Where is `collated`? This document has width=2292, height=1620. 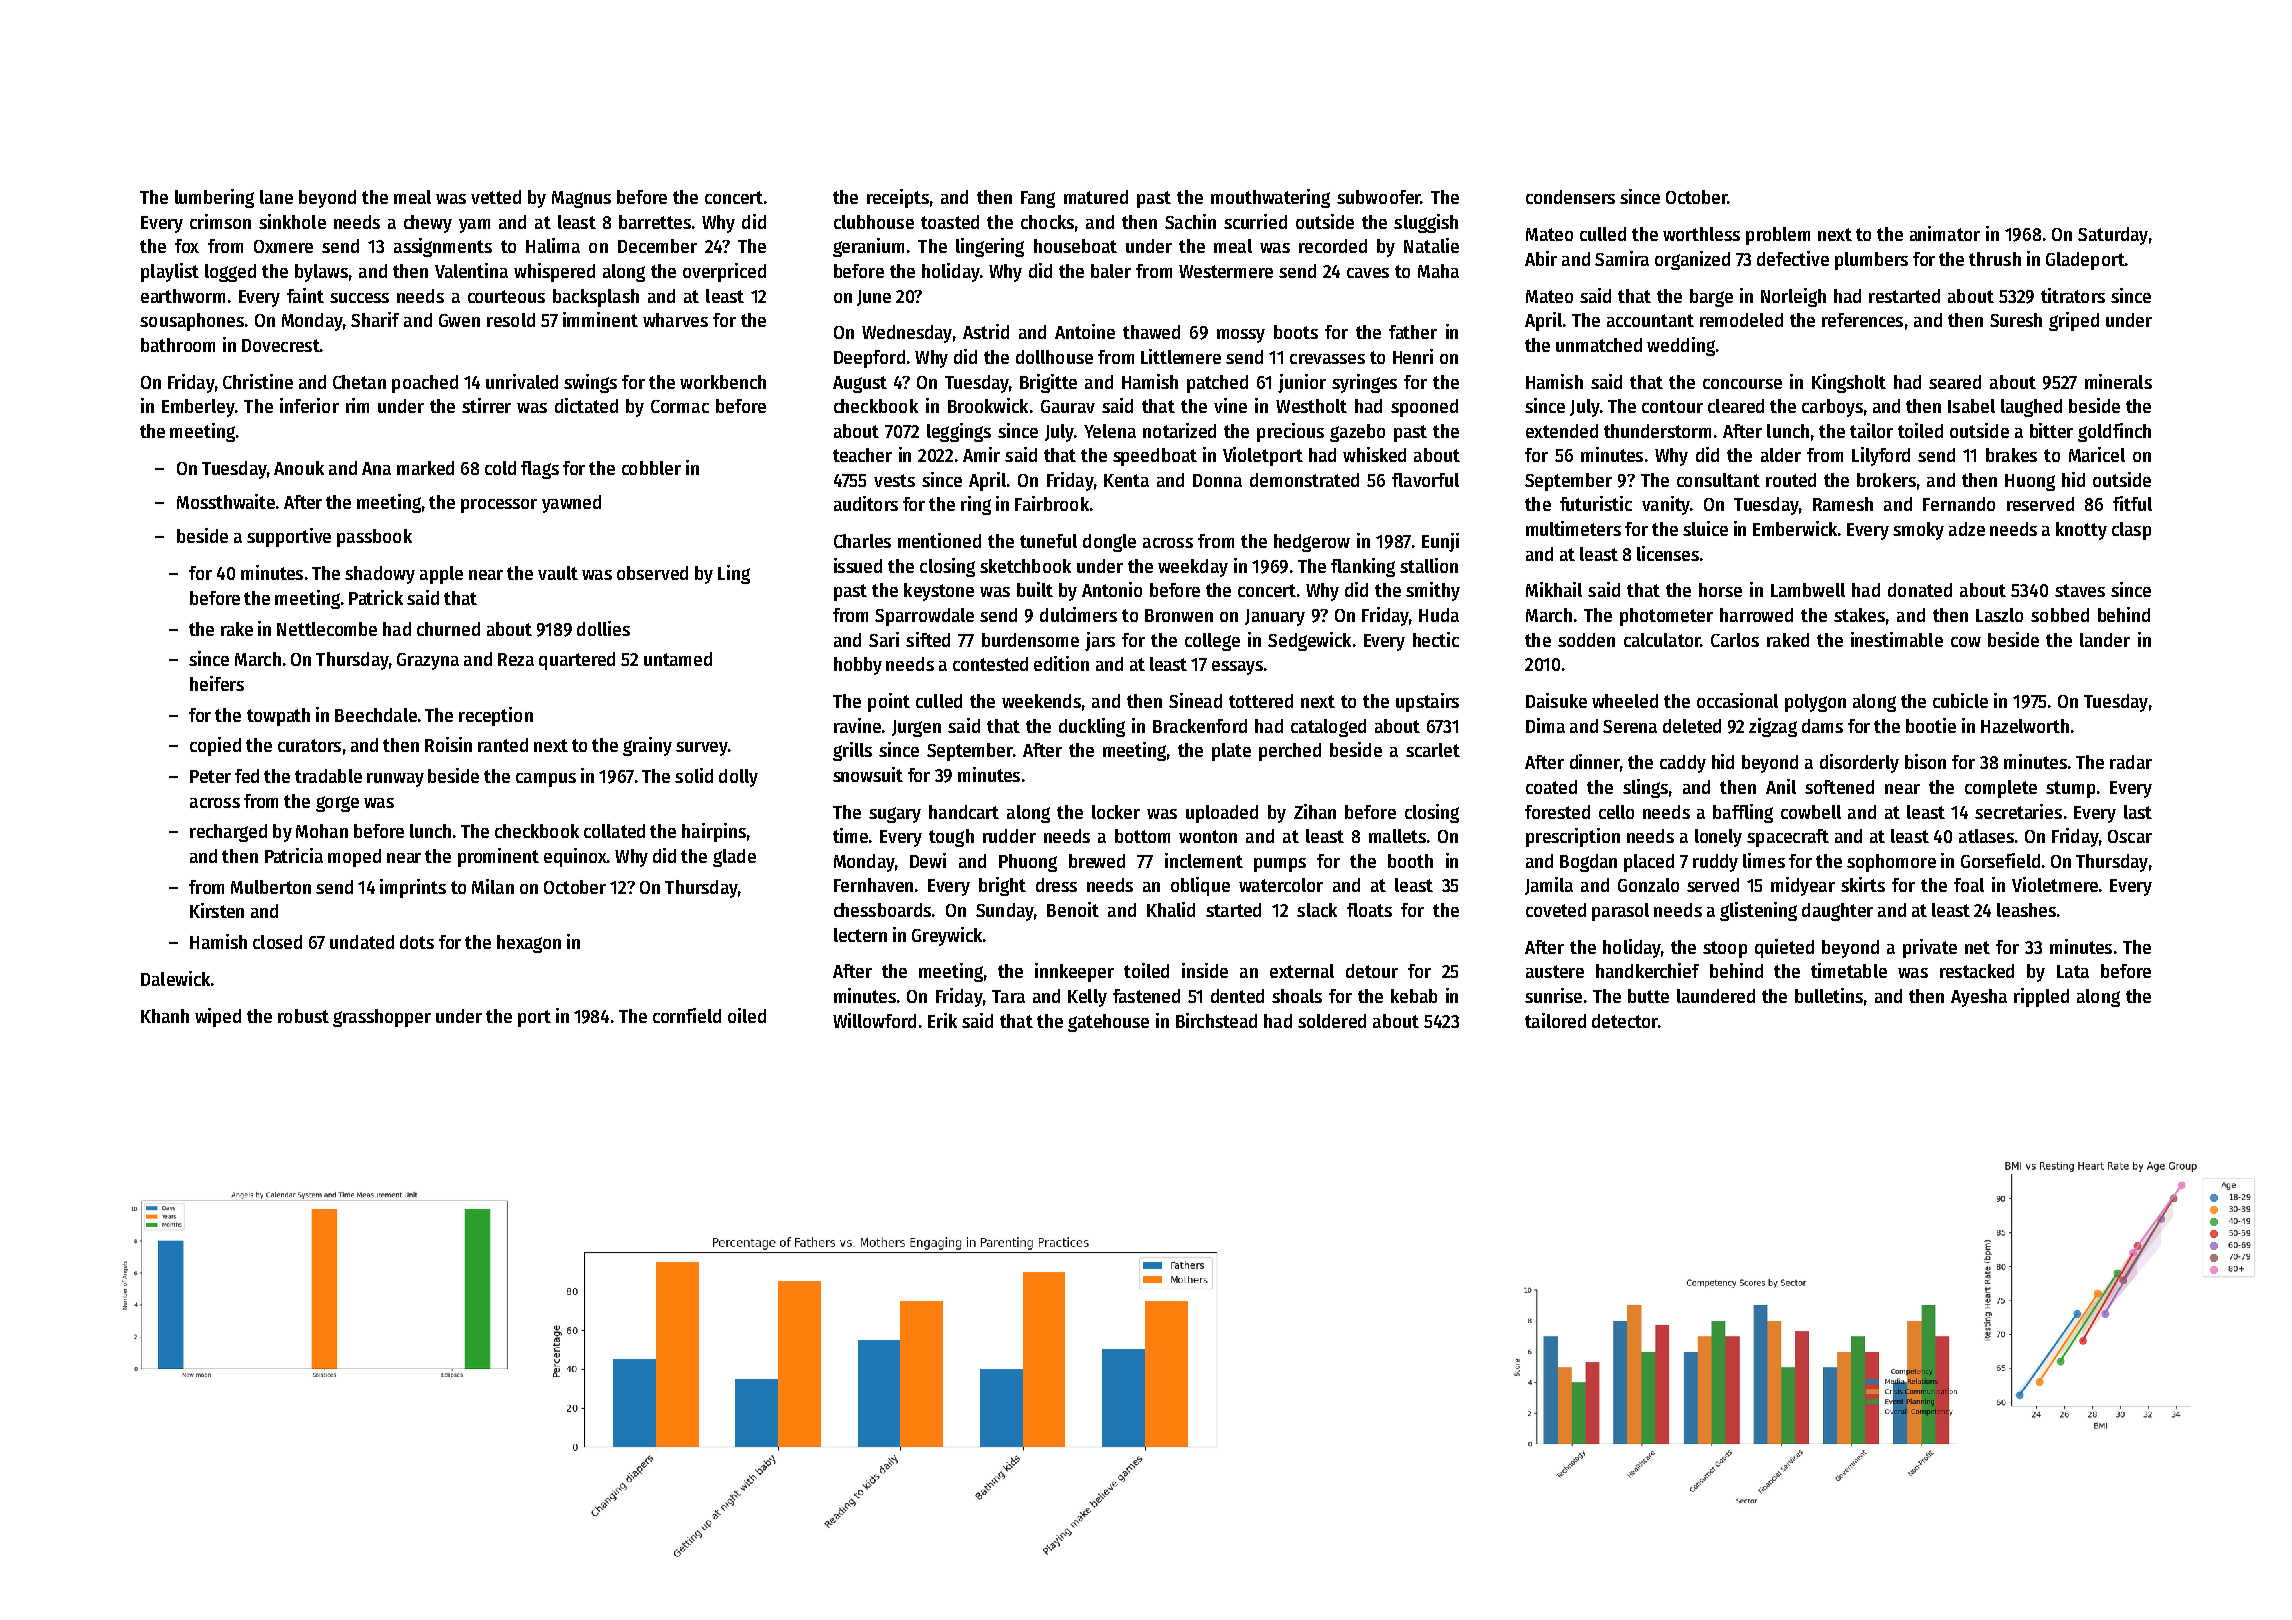 collated is located at coordinates (614, 831).
